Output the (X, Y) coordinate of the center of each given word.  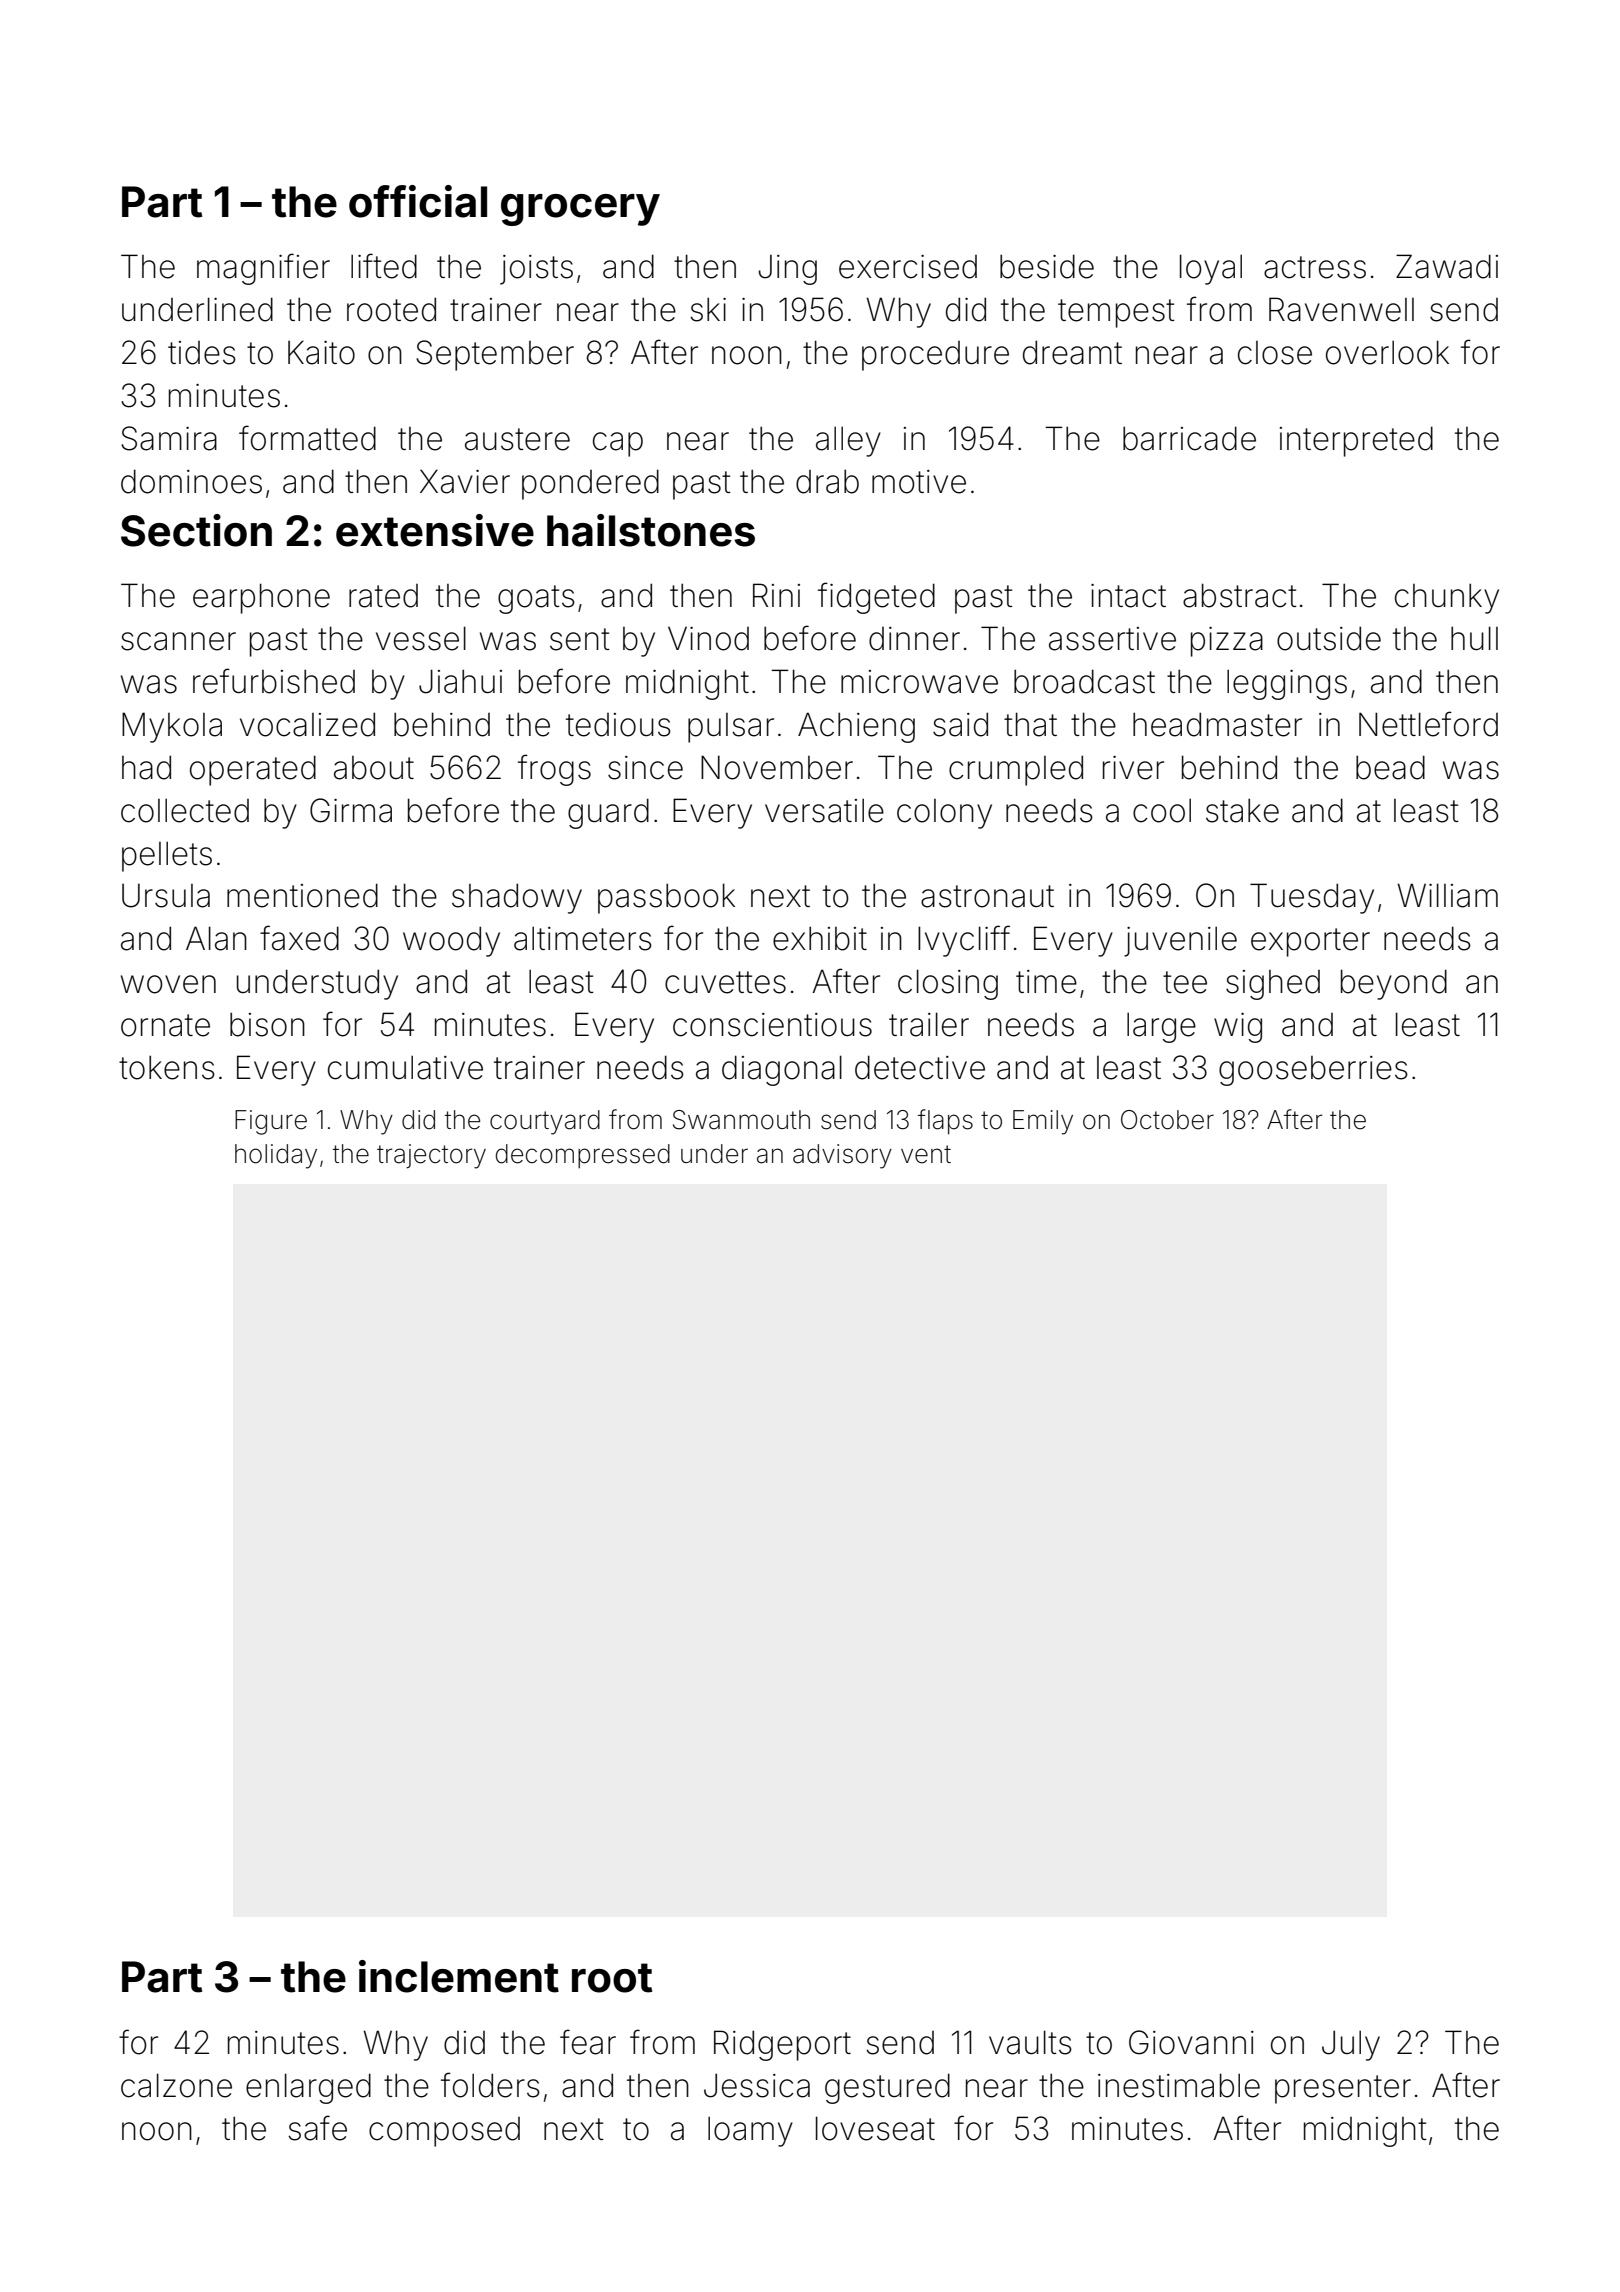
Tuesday (1312, 898)
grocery (580, 210)
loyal (1211, 269)
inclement (459, 1976)
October (1167, 1120)
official (418, 201)
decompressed (583, 1156)
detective (920, 1067)
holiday (276, 1156)
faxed (299, 938)
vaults (1030, 2042)
